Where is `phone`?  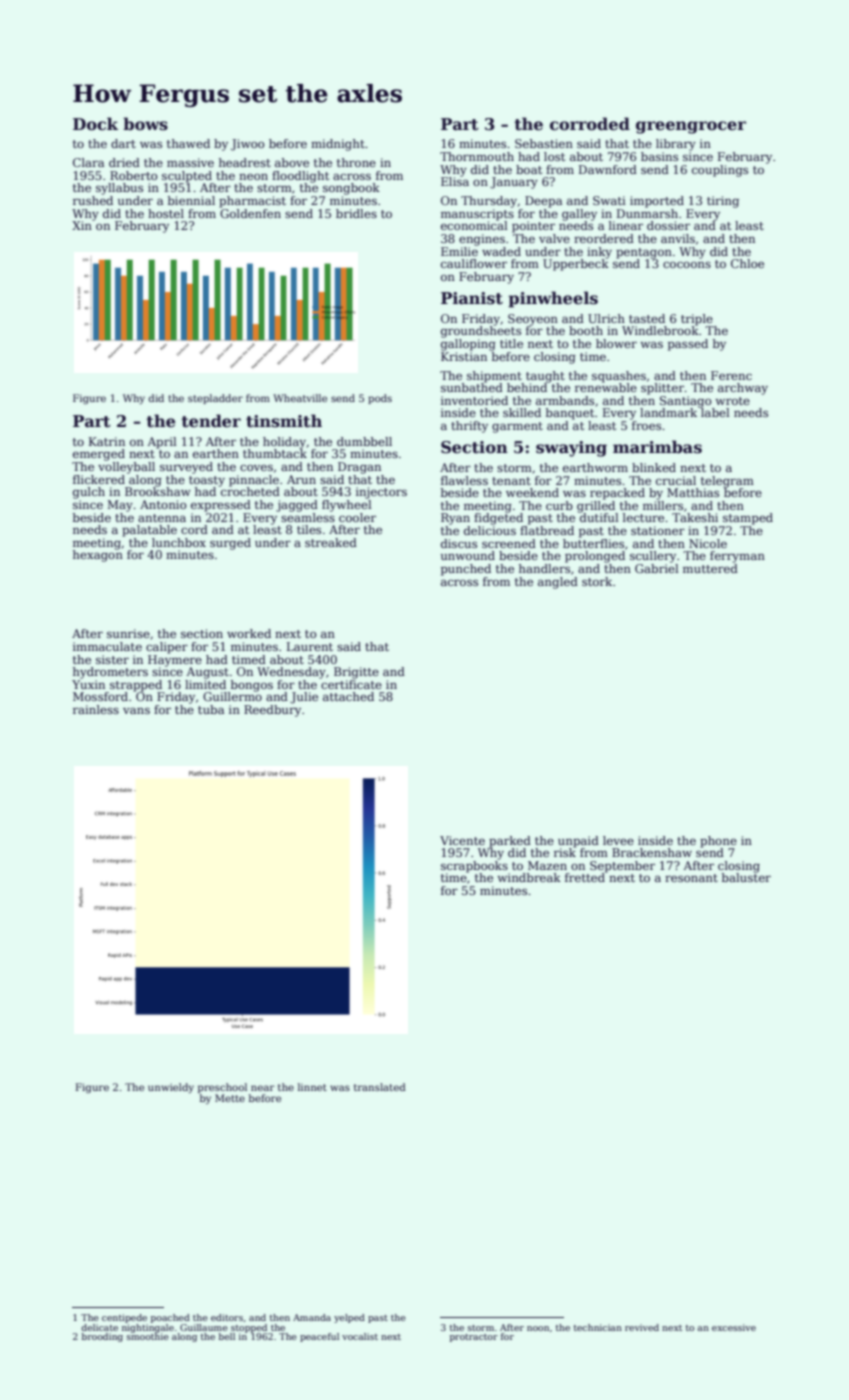 phone is located at coordinates (718, 842).
